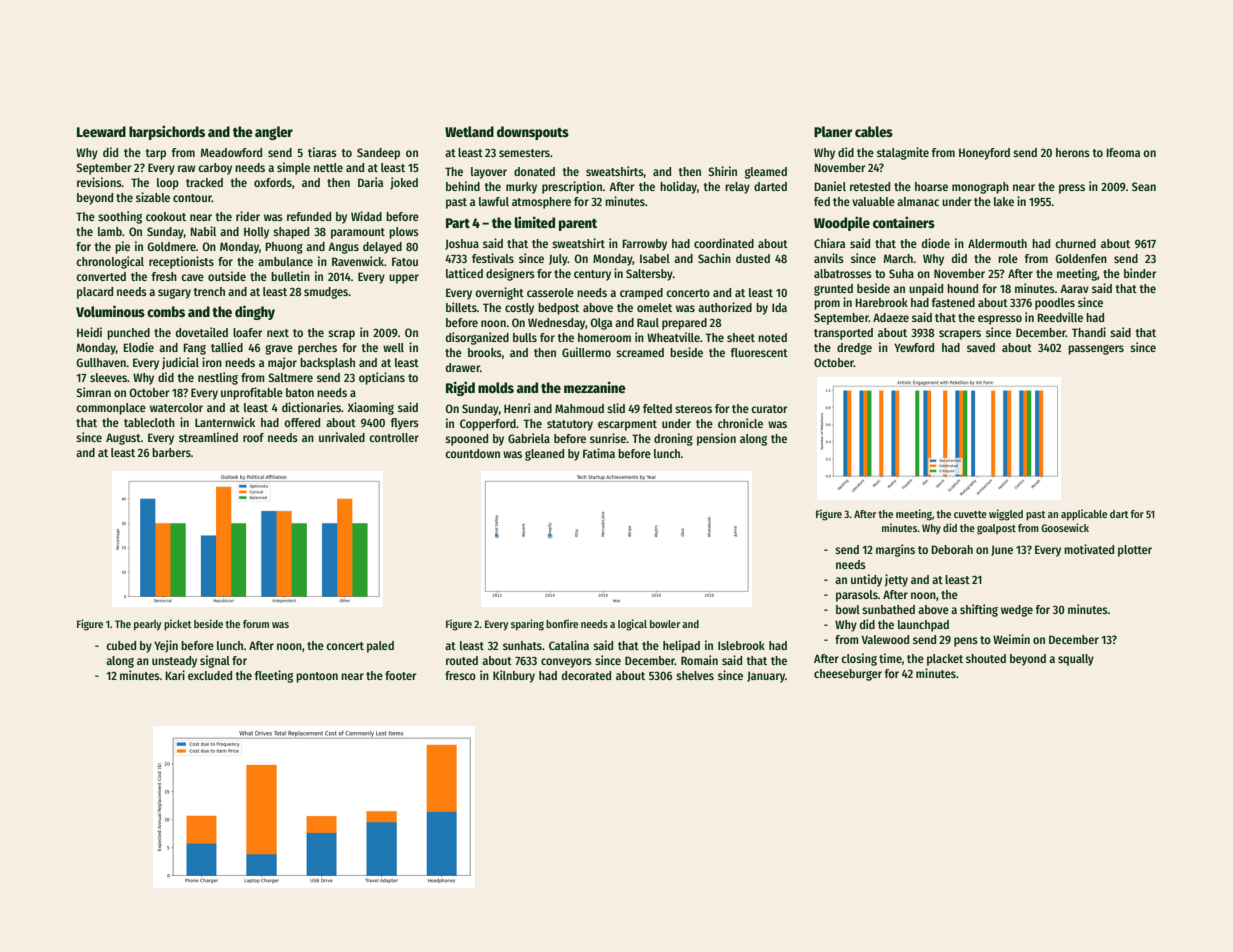  I want to click on Leeward, so click(101, 131).
